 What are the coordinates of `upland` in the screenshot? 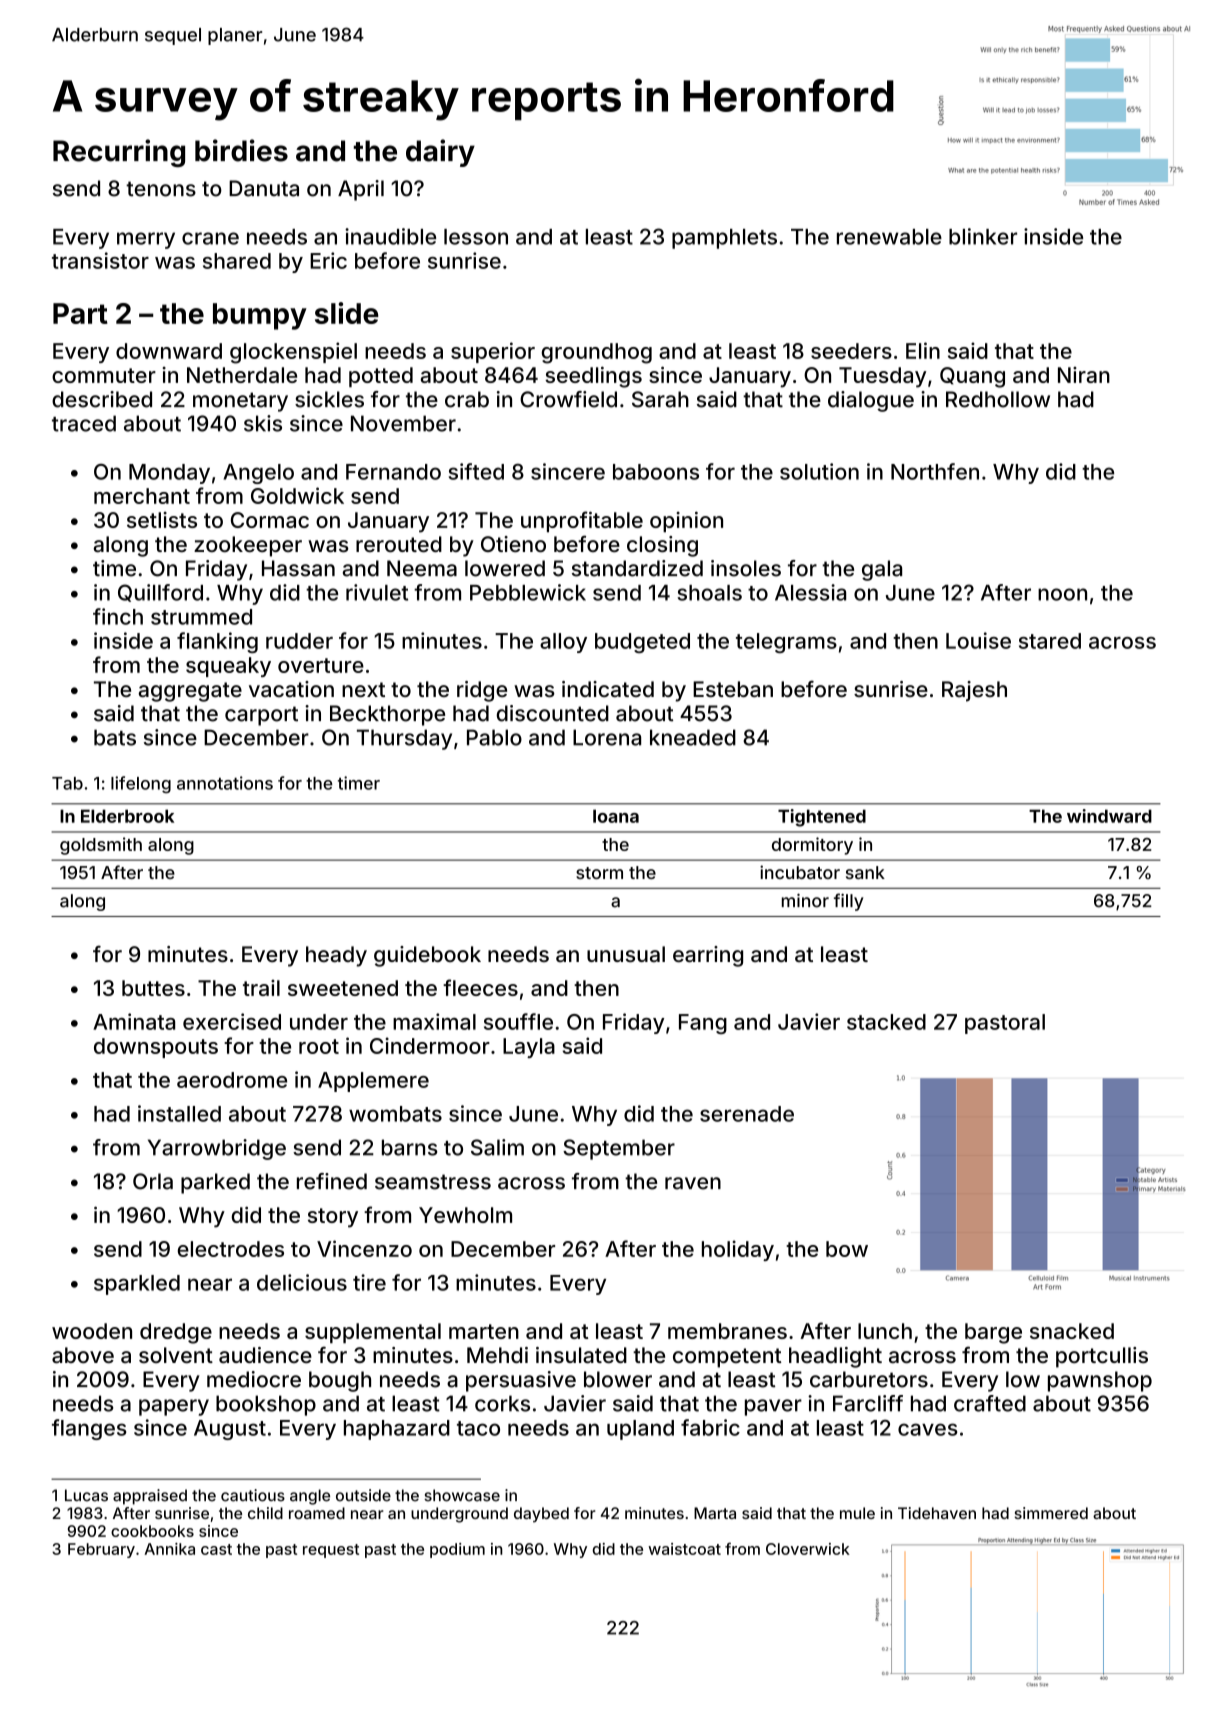 It's located at (640, 1430).
